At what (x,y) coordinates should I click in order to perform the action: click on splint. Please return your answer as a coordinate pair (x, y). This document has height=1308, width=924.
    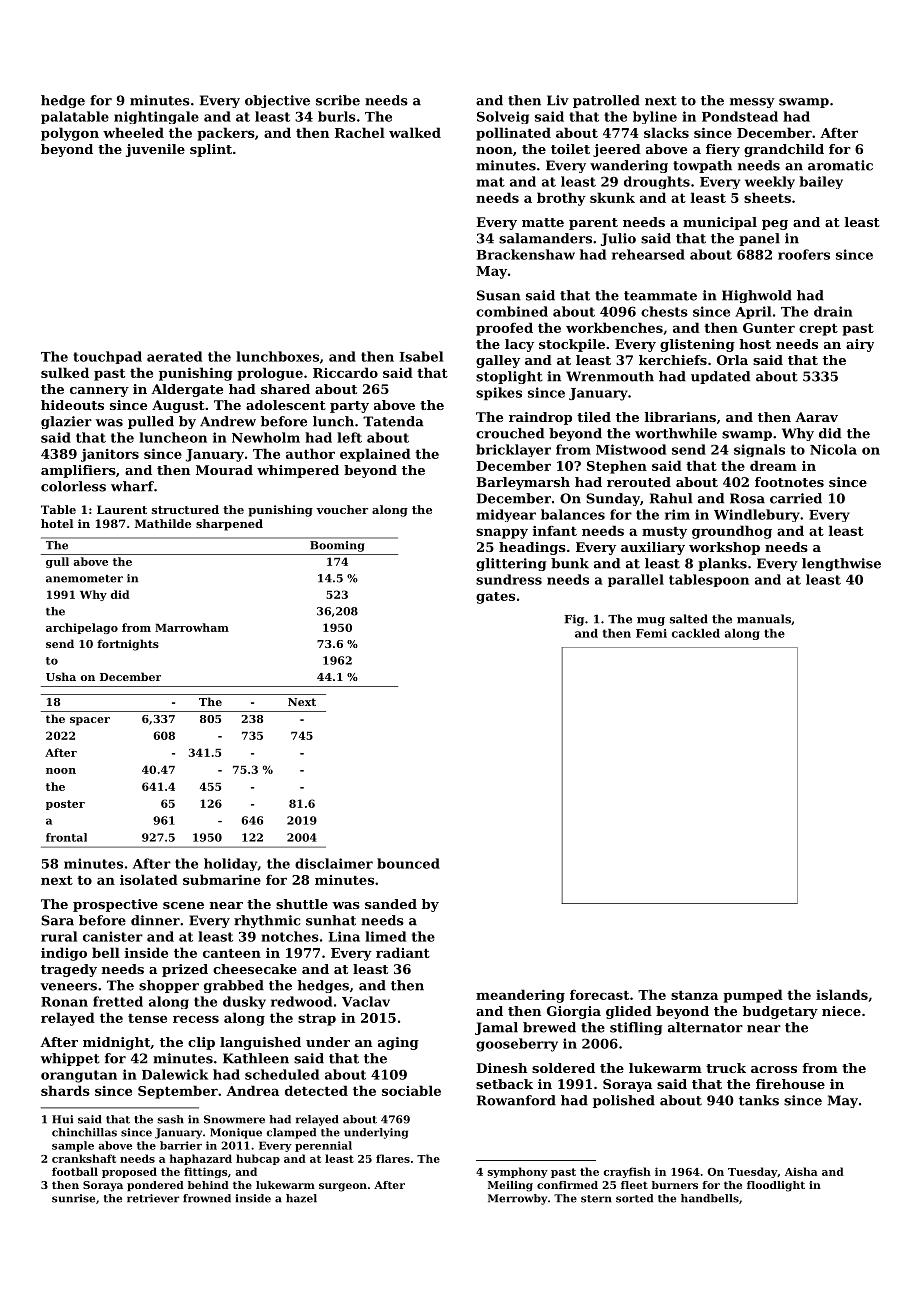
    Looking at the image, I should click on (211, 150).
